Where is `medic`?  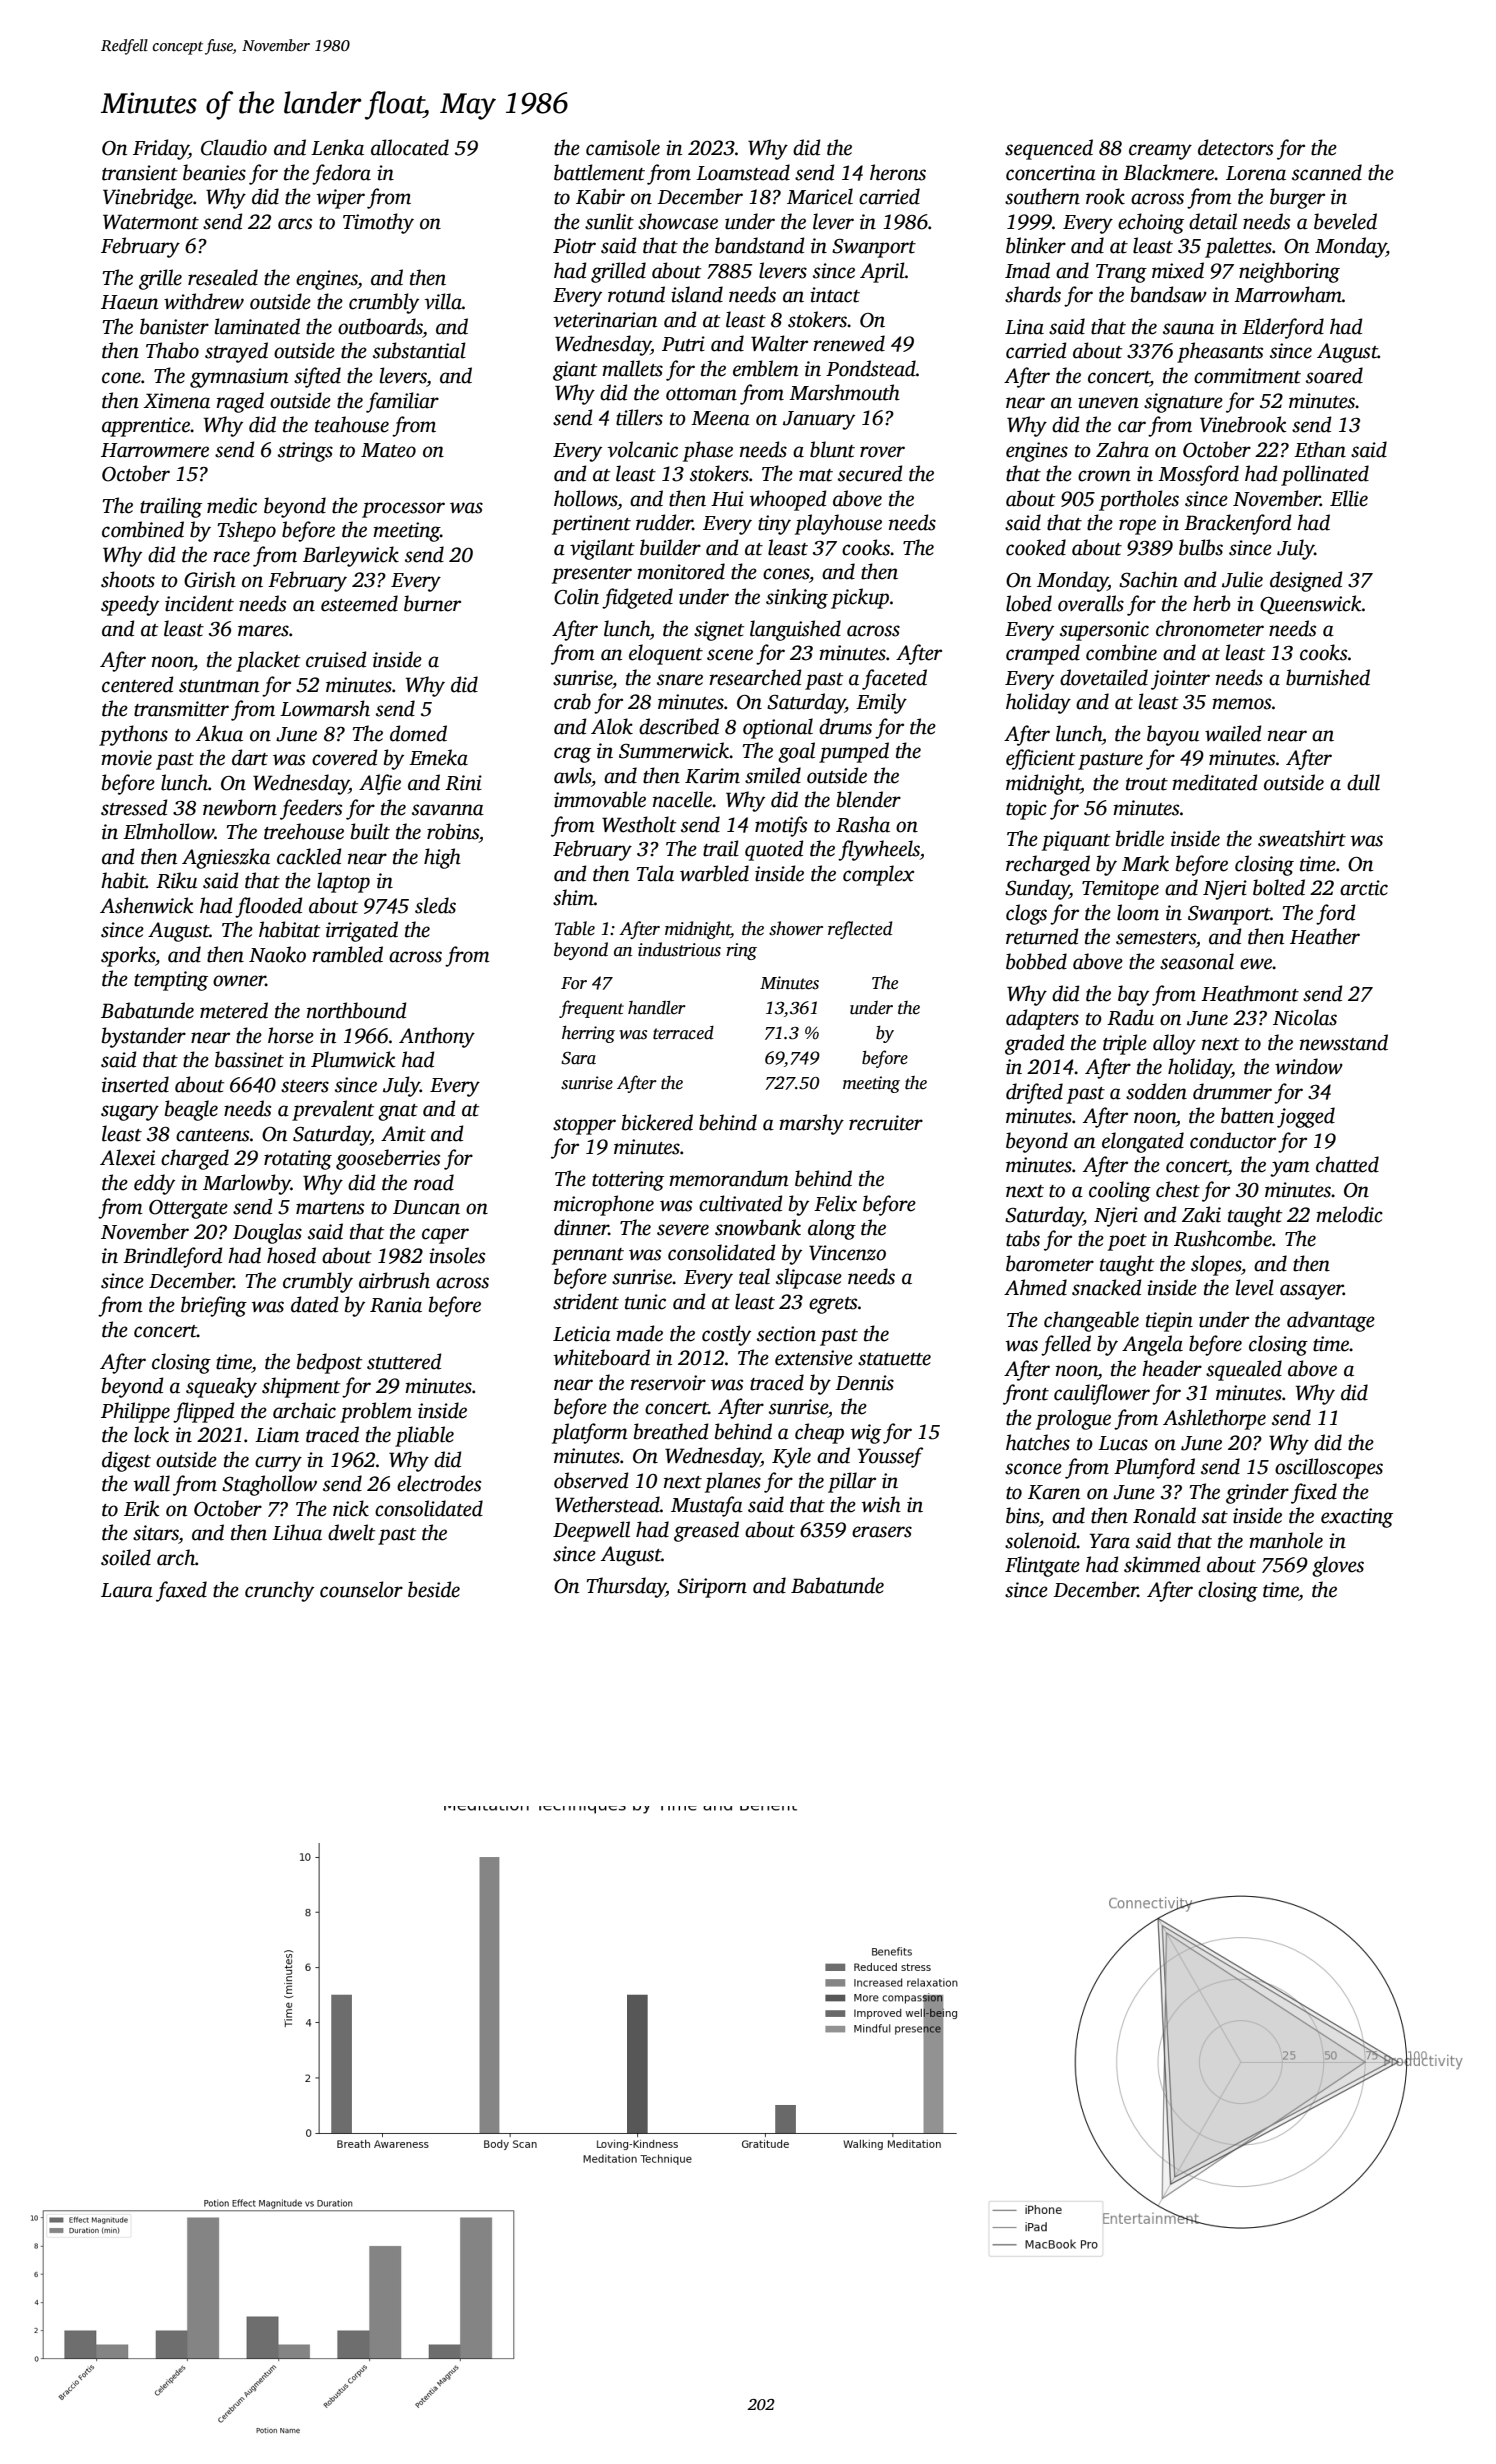
medic is located at coordinates (232, 505).
